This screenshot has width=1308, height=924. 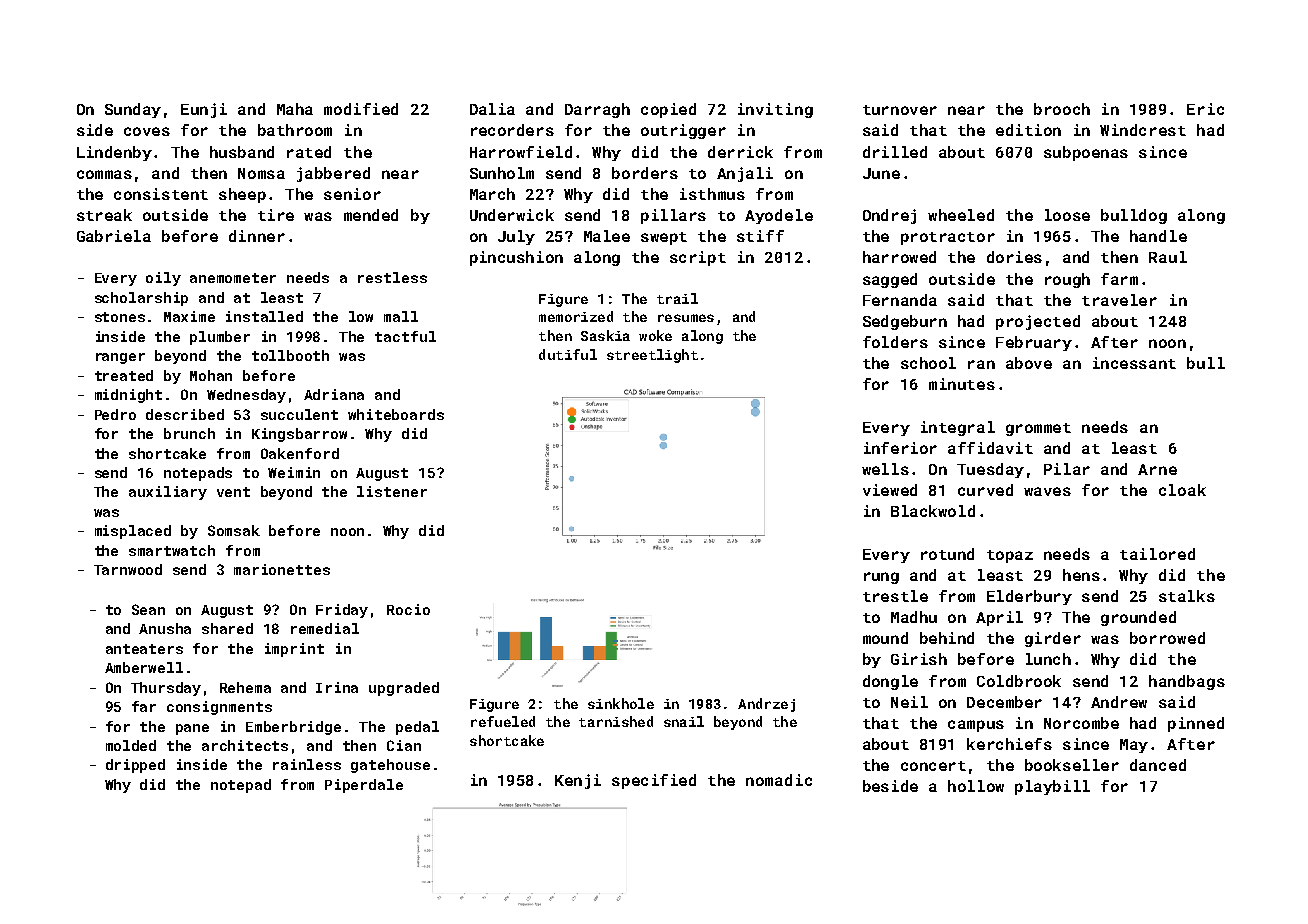 I want to click on Rocio, so click(x=408, y=609).
